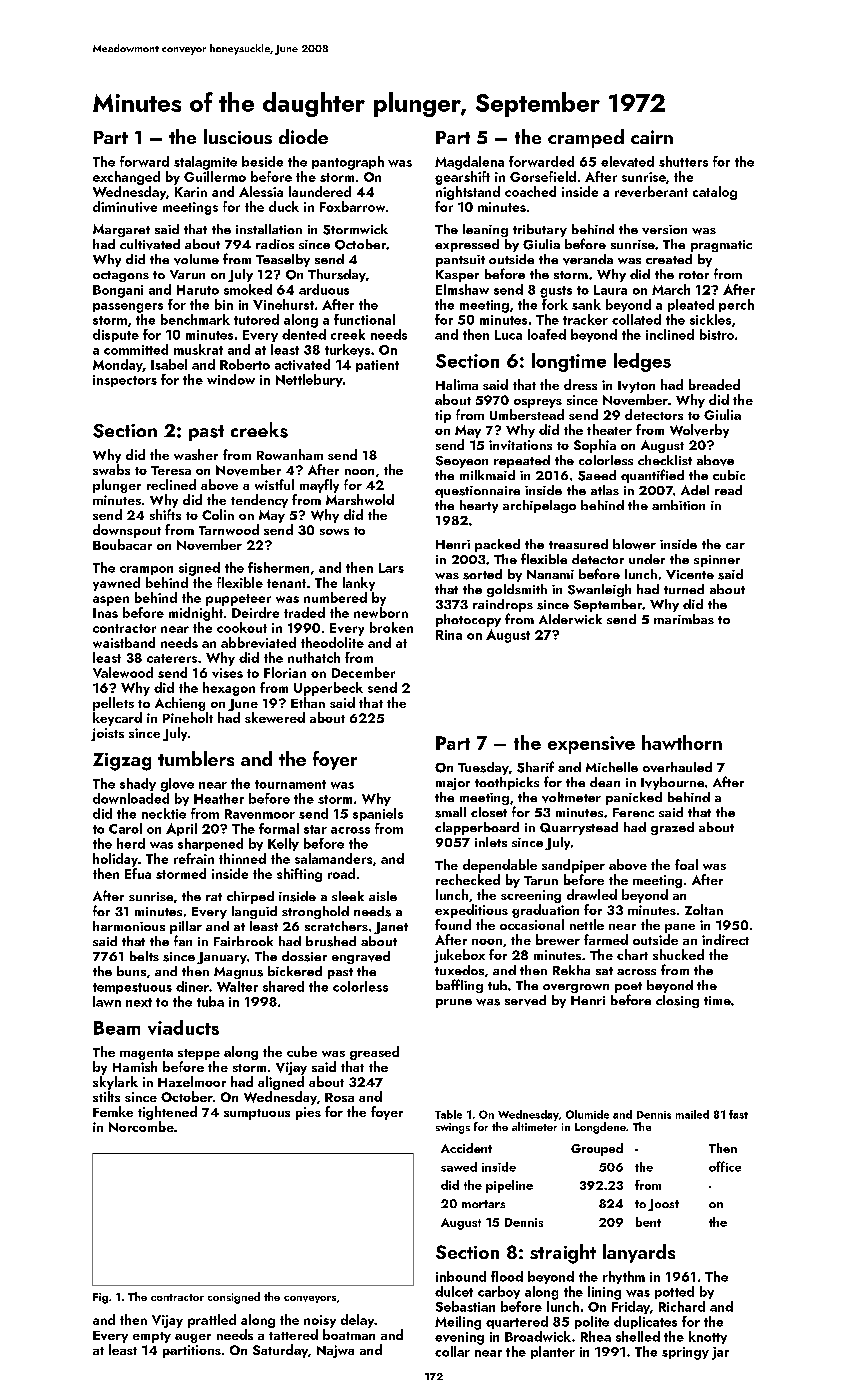  What do you see at coordinates (391, 627) in the page?
I see `broken` at bounding box center [391, 627].
